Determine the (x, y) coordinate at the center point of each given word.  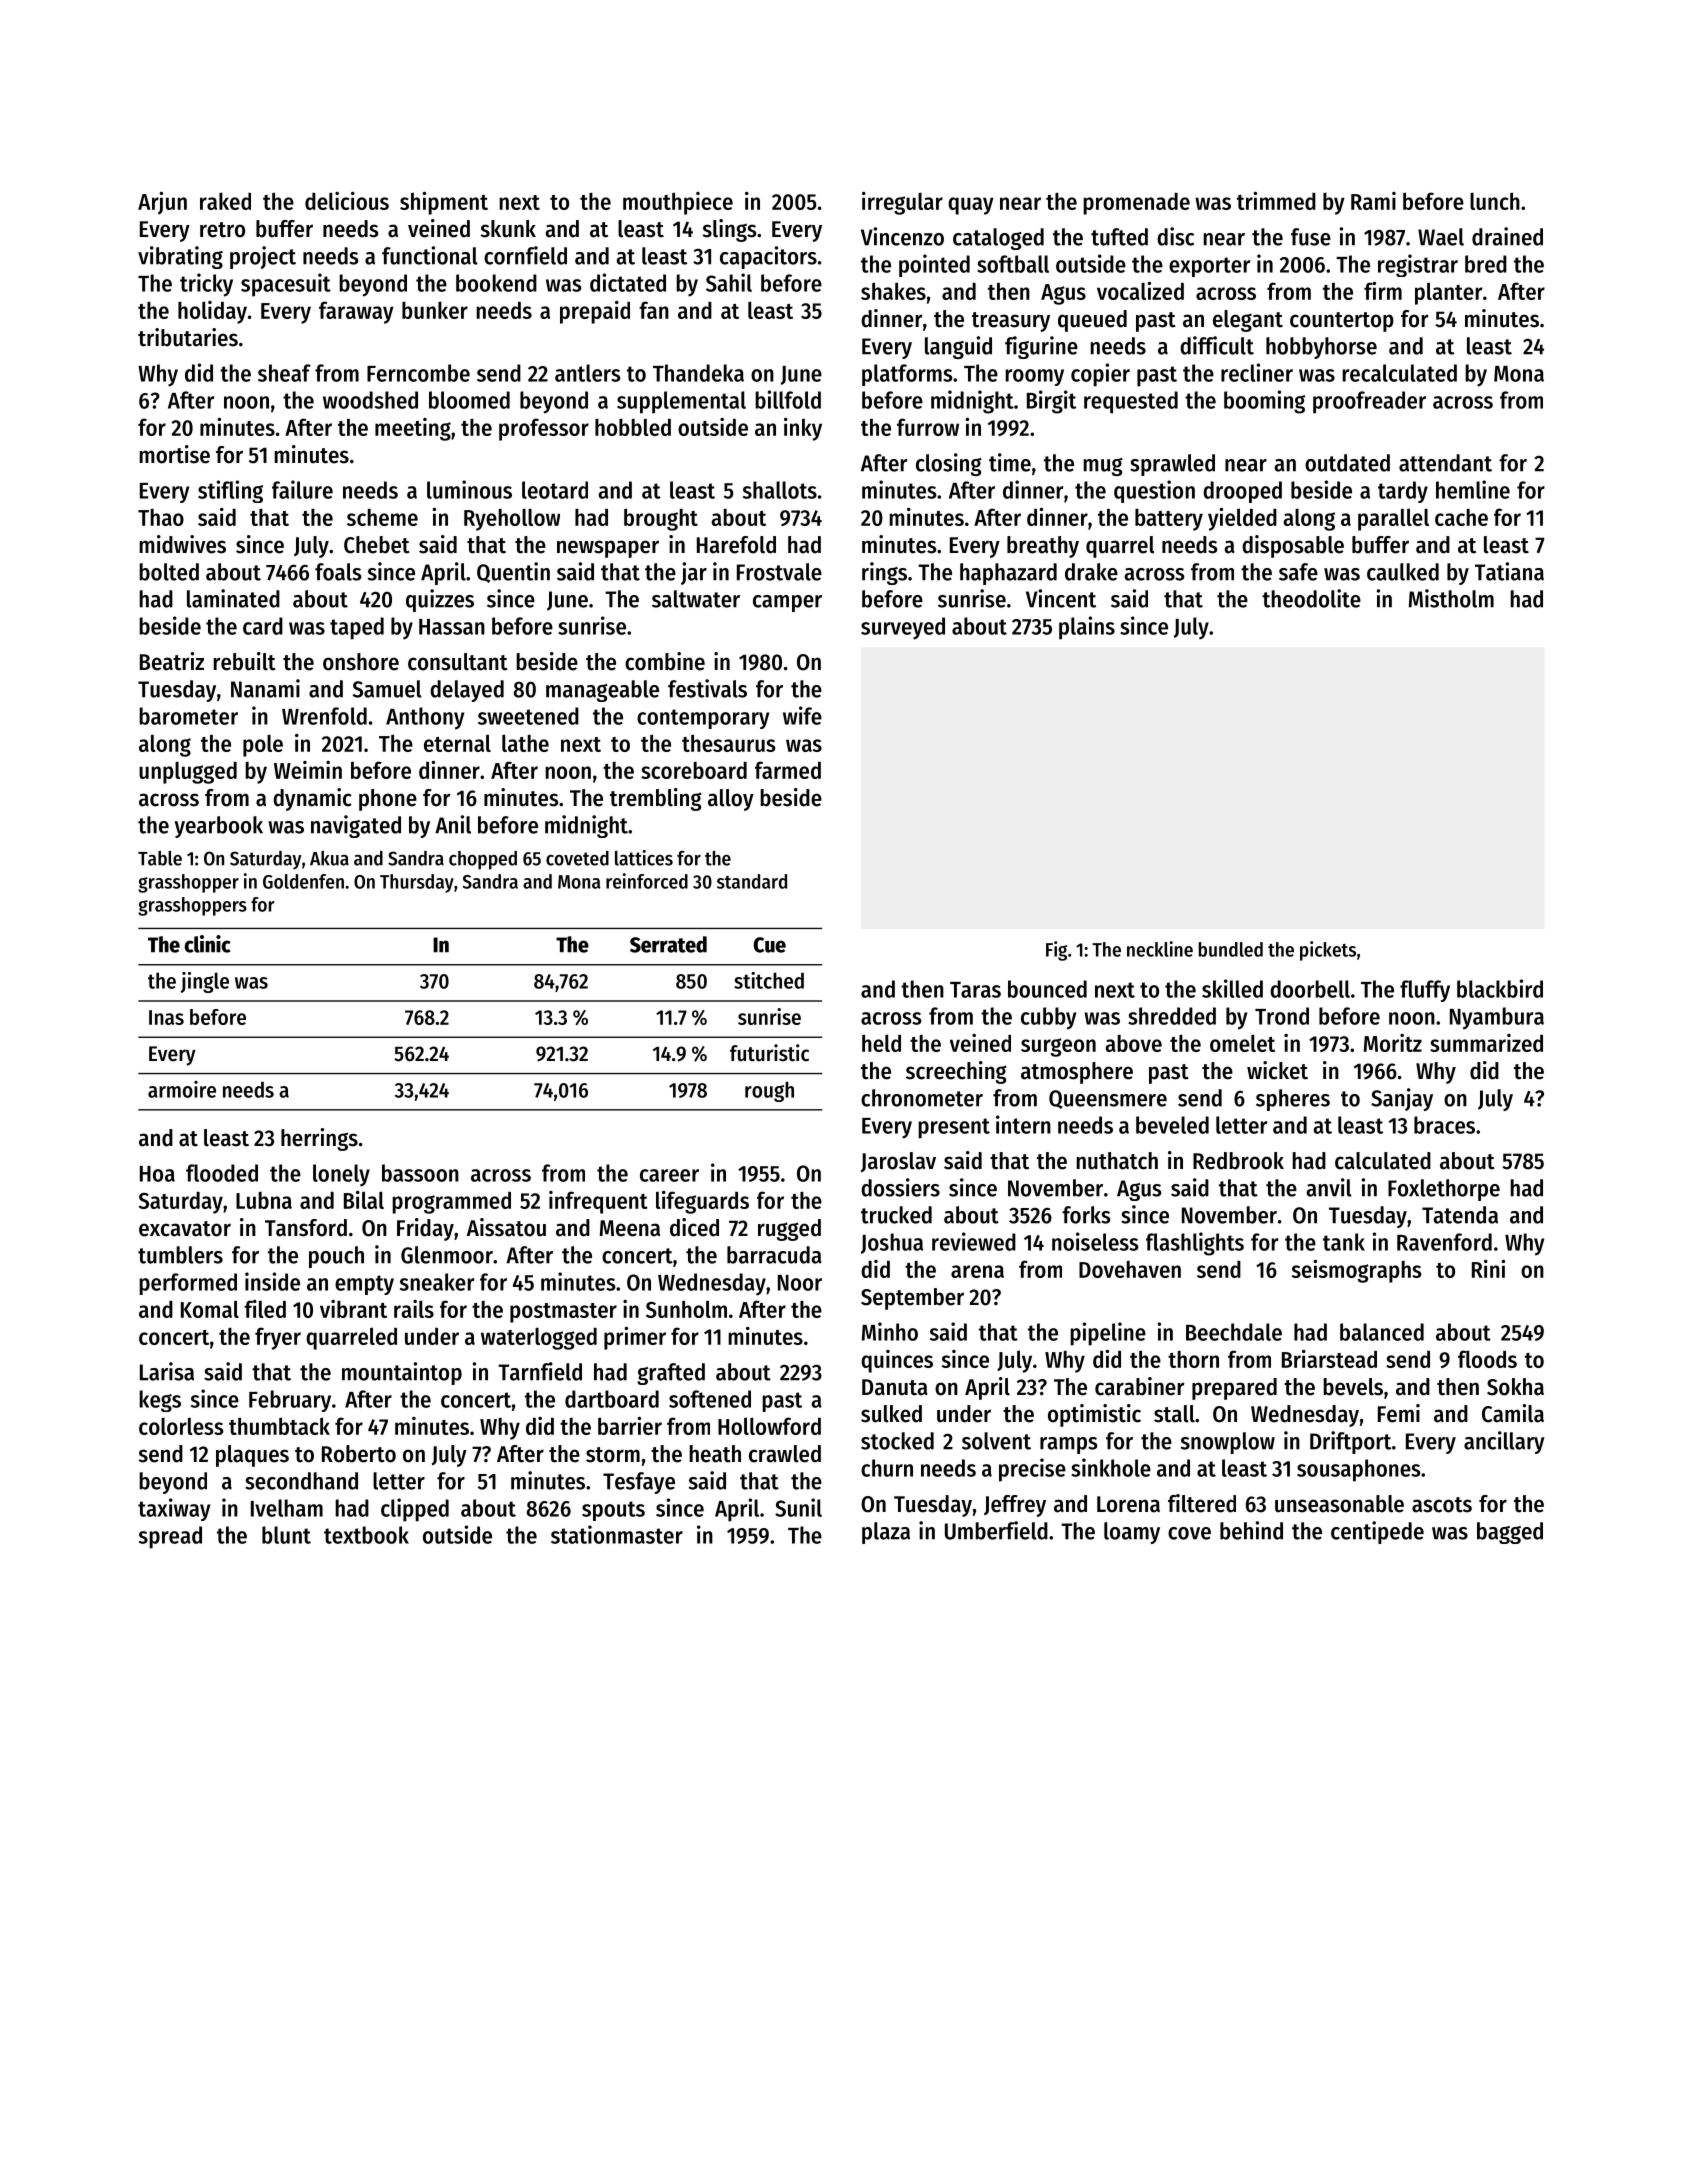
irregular (902, 203)
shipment (444, 203)
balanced (1382, 1332)
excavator (185, 1229)
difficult (1217, 345)
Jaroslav (898, 1162)
